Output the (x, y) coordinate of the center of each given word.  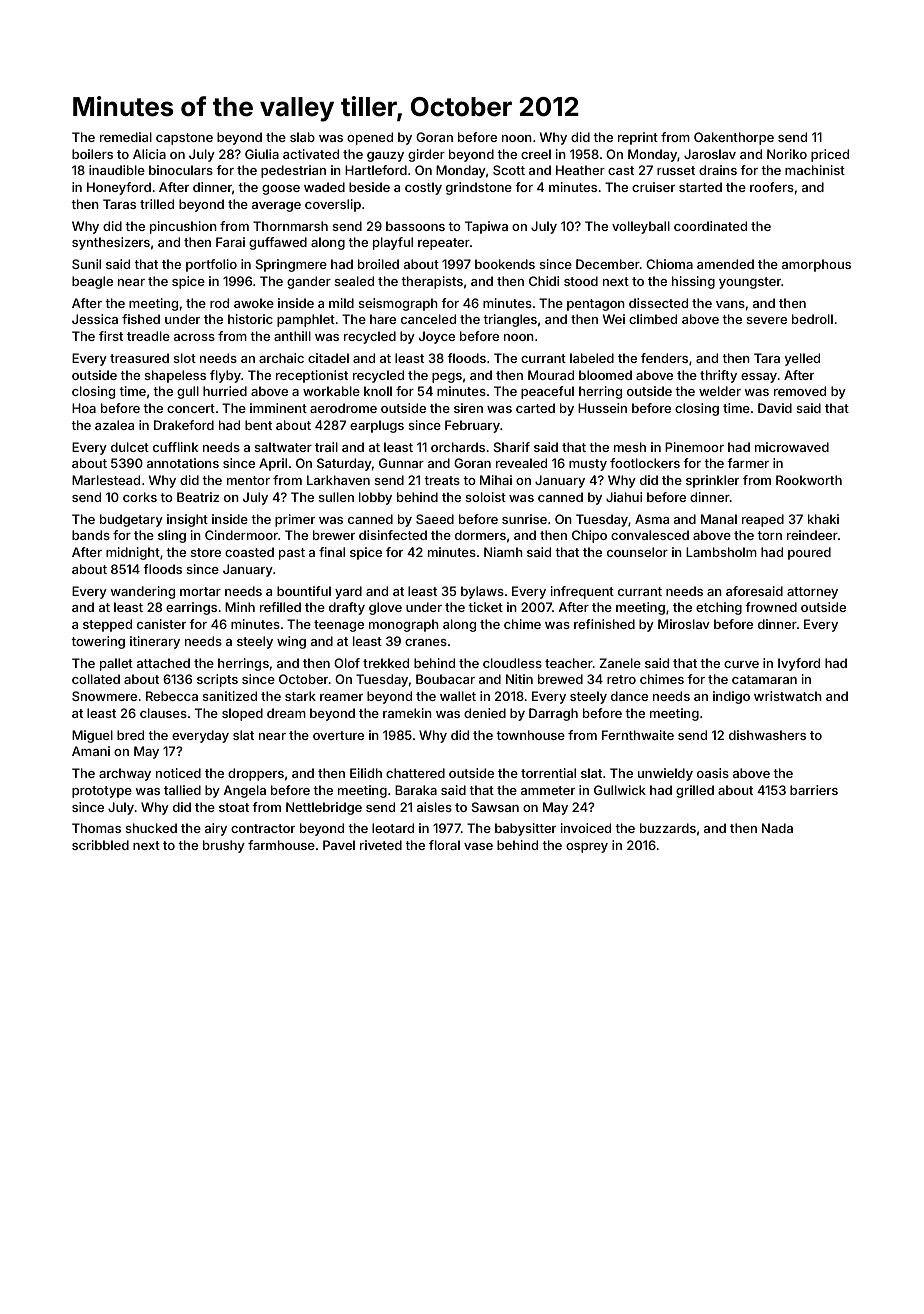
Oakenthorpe (734, 138)
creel (536, 154)
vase (478, 846)
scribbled (100, 845)
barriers (814, 790)
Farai (230, 242)
